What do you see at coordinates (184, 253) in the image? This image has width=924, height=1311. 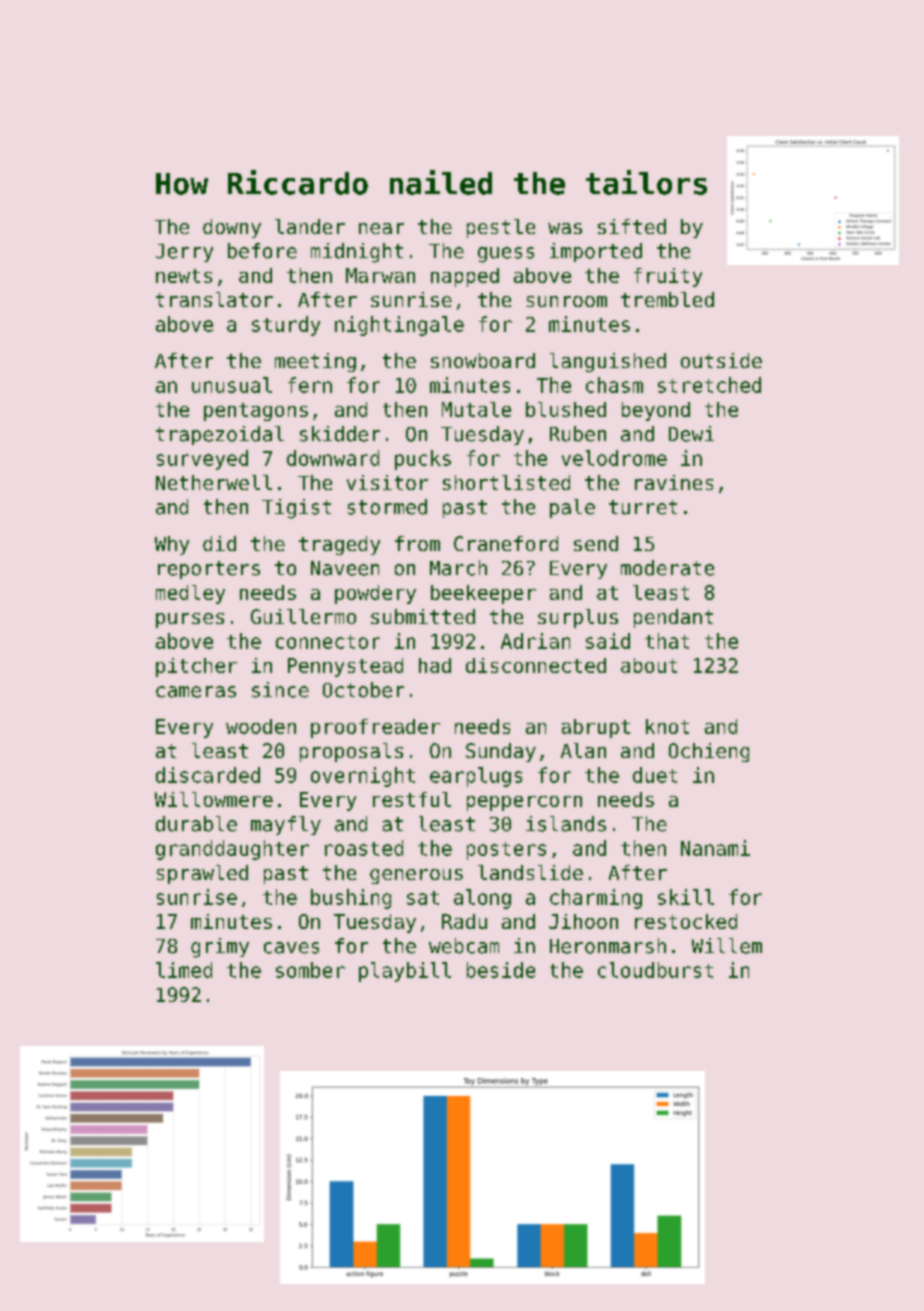 I see `Jerry` at bounding box center [184, 253].
